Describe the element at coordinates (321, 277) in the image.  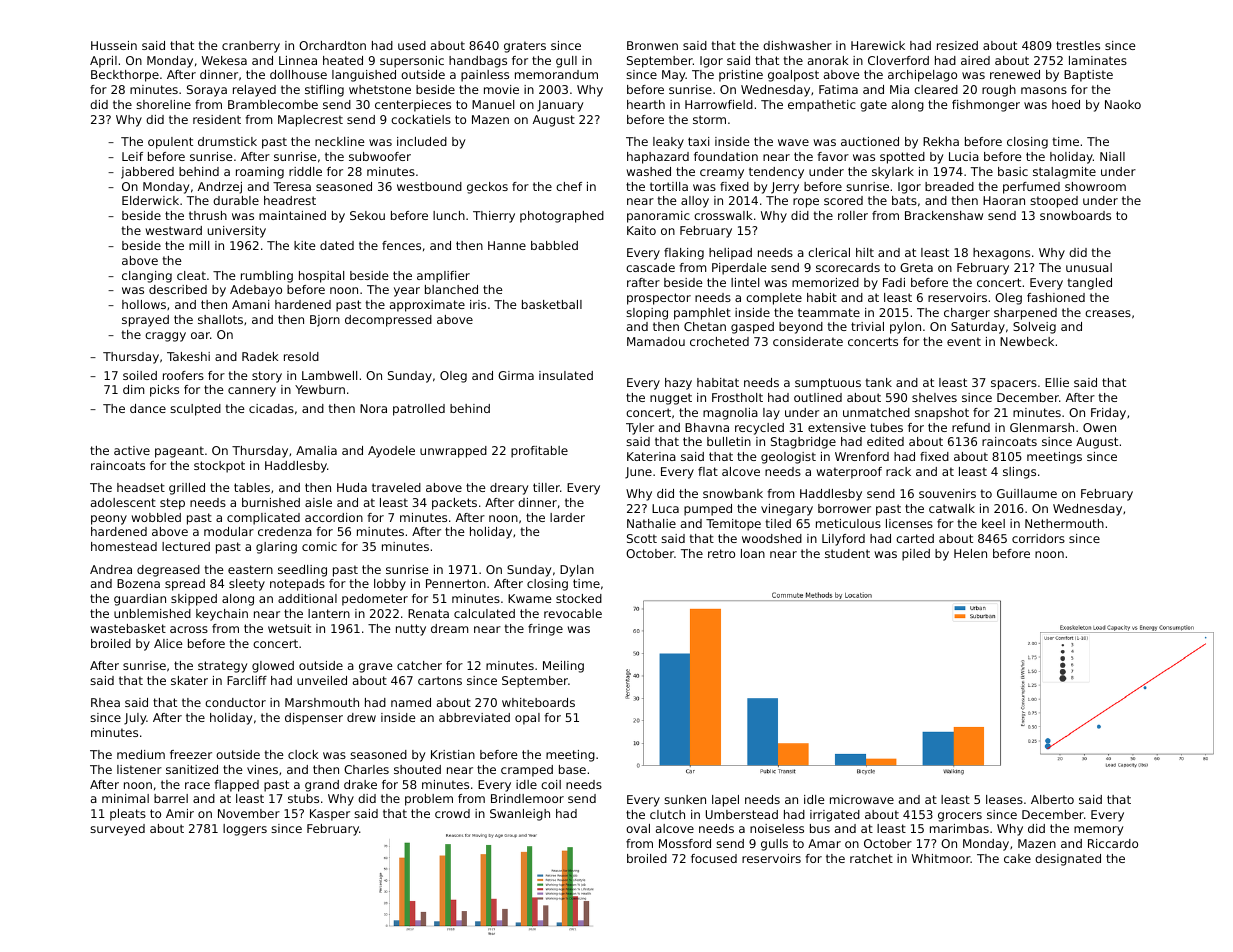
I see `hospital` at that location.
